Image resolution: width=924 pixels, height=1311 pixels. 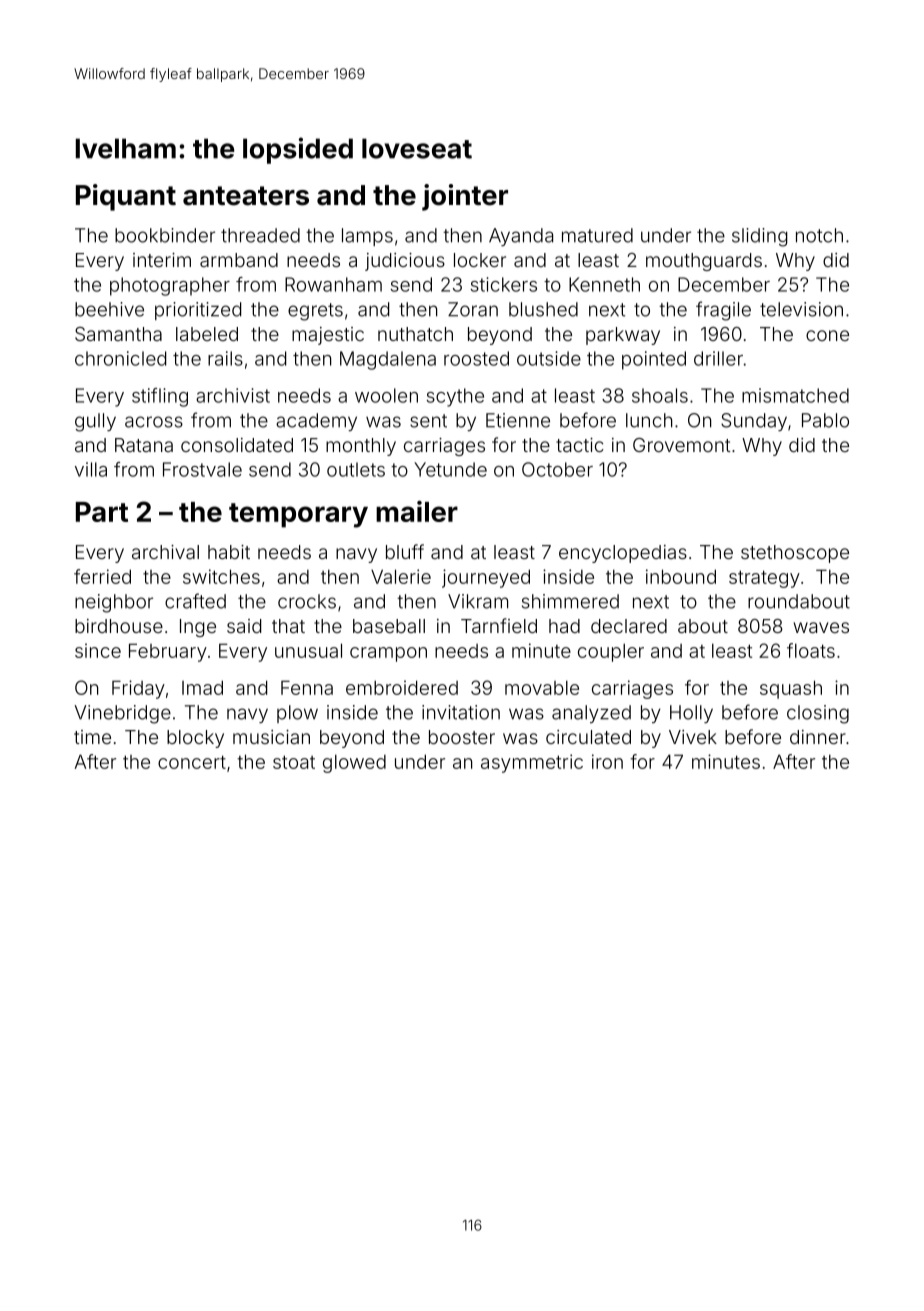 What do you see at coordinates (126, 197) in the image?
I see `Piquant` at bounding box center [126, 197].
